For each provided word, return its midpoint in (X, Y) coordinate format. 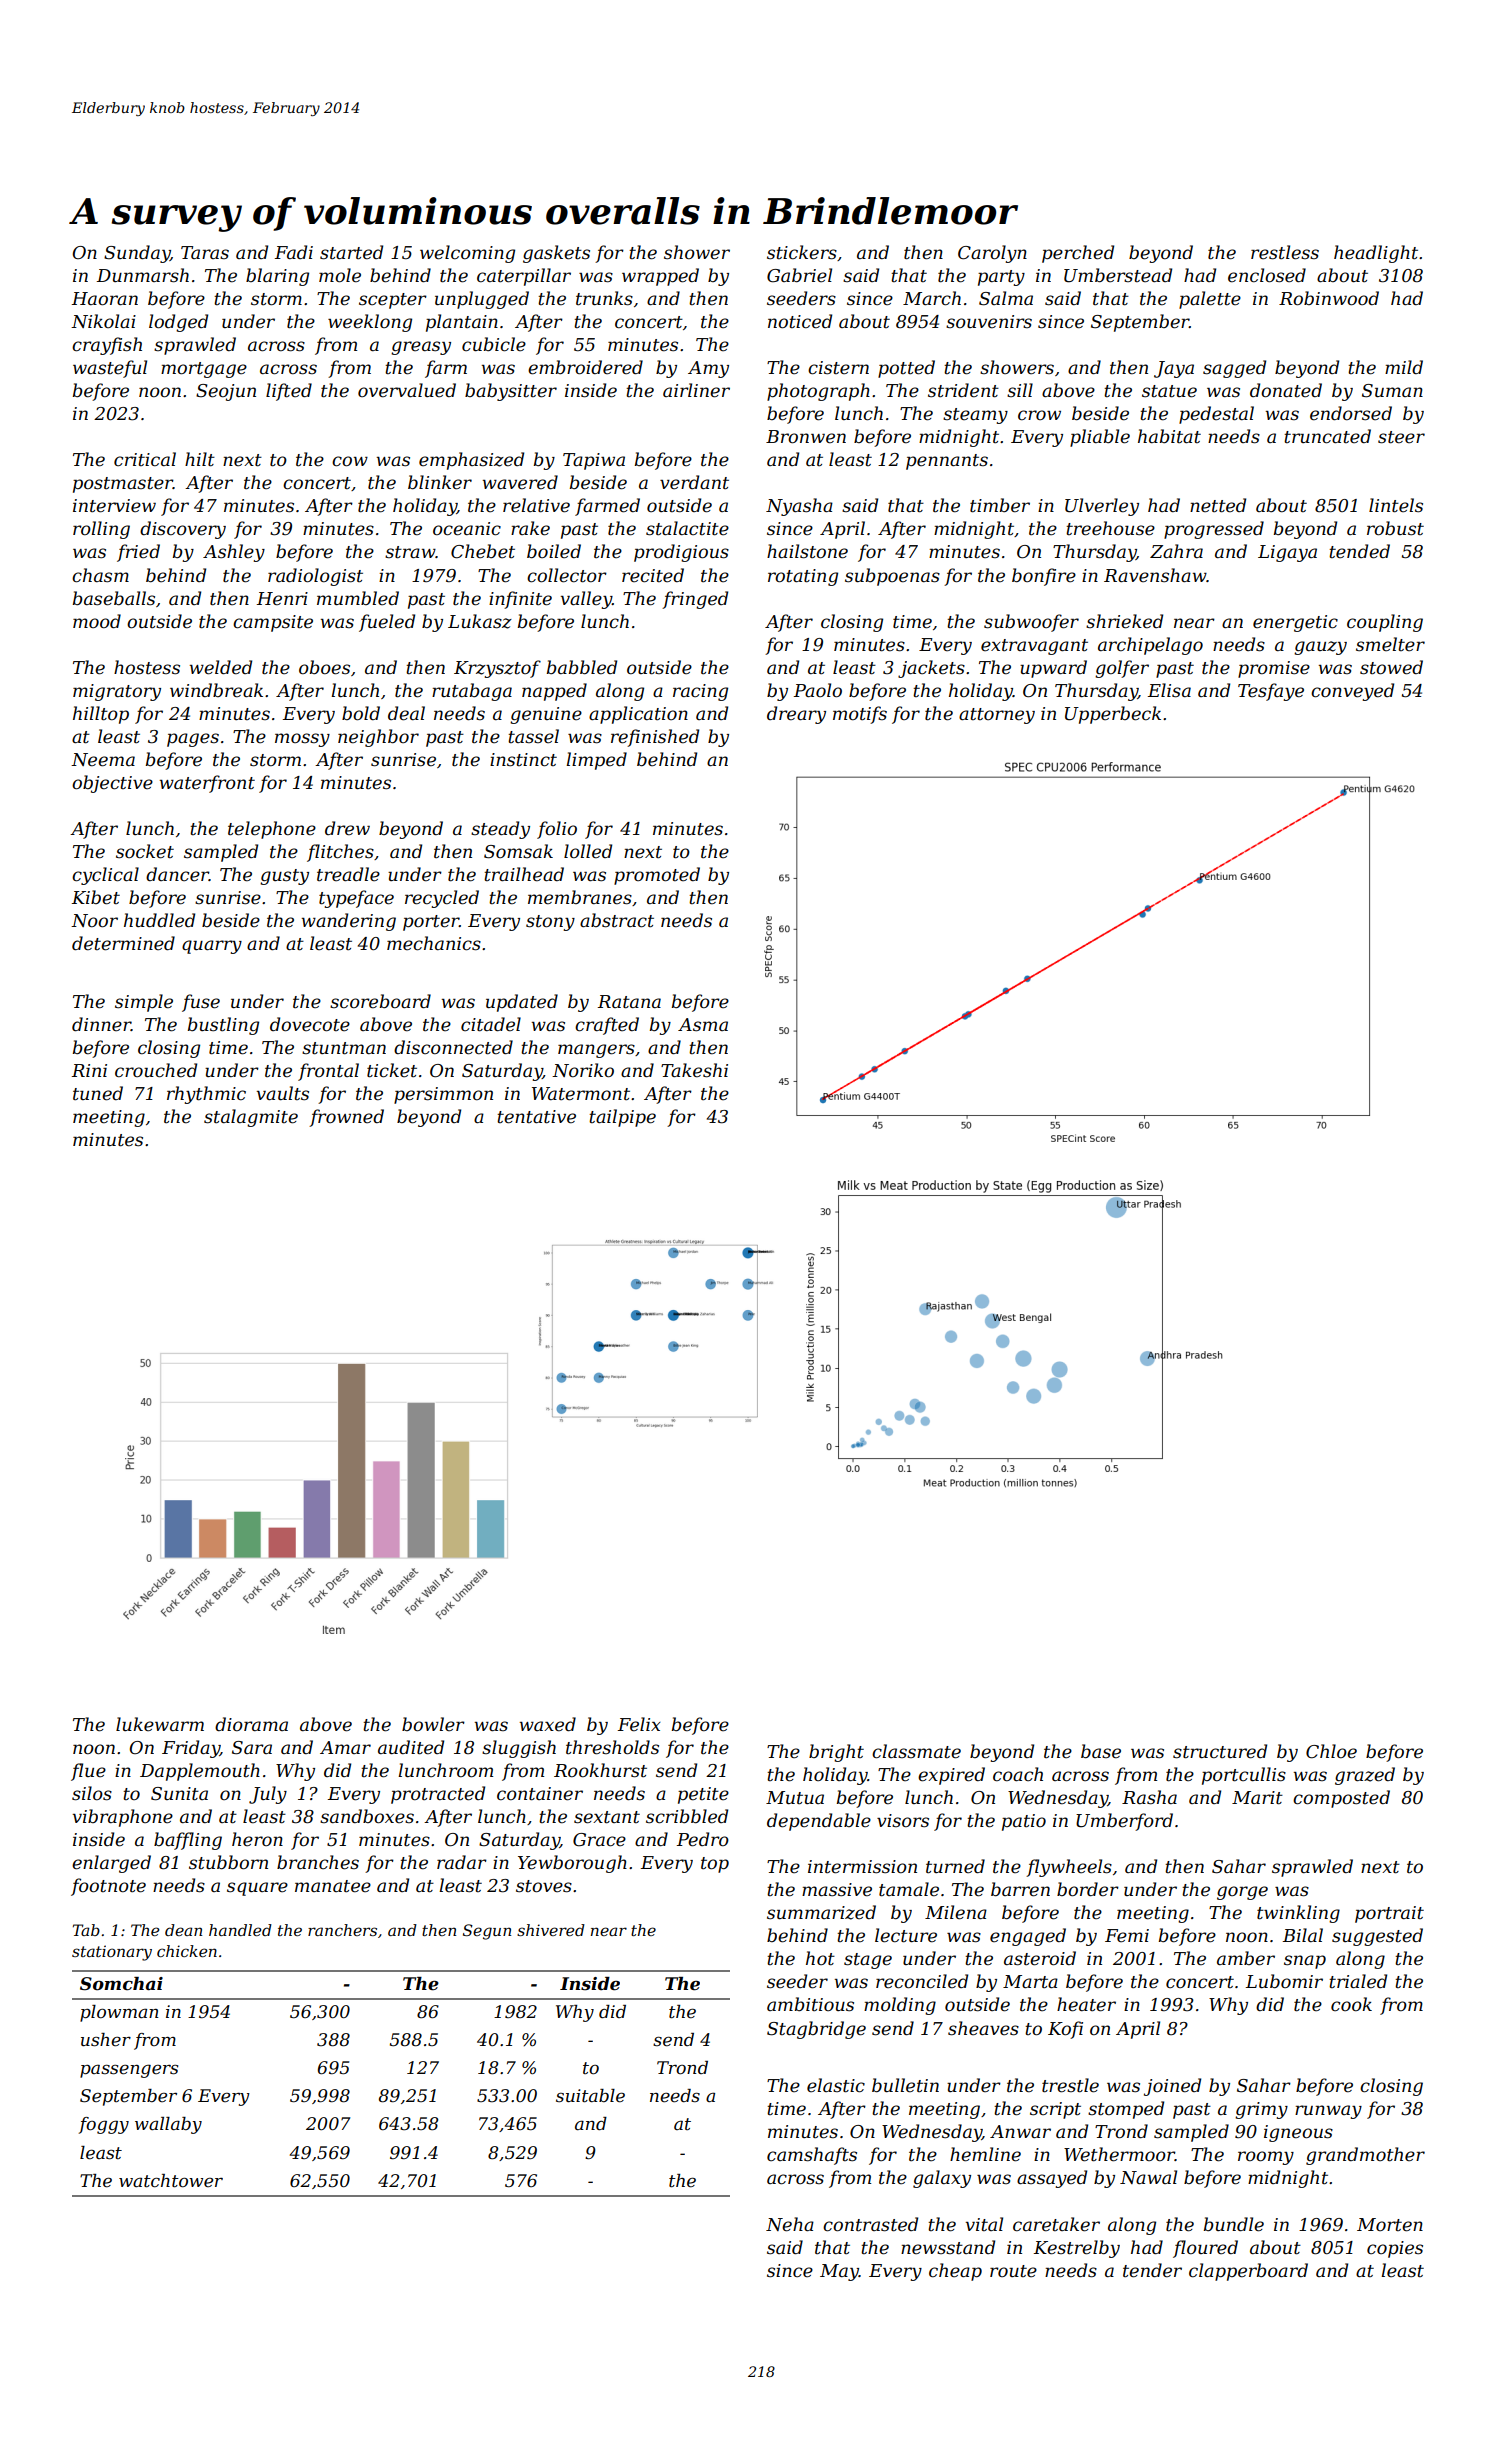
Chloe (1331, 1751)
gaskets (556, 254)
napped (554, 692)
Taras (205, 252)
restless (1285, 252)
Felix (639, 1724)
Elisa (1169, 690)
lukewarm (160, 1724)
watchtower (171, 2181)
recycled (442, 899)
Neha (790, 2224)
